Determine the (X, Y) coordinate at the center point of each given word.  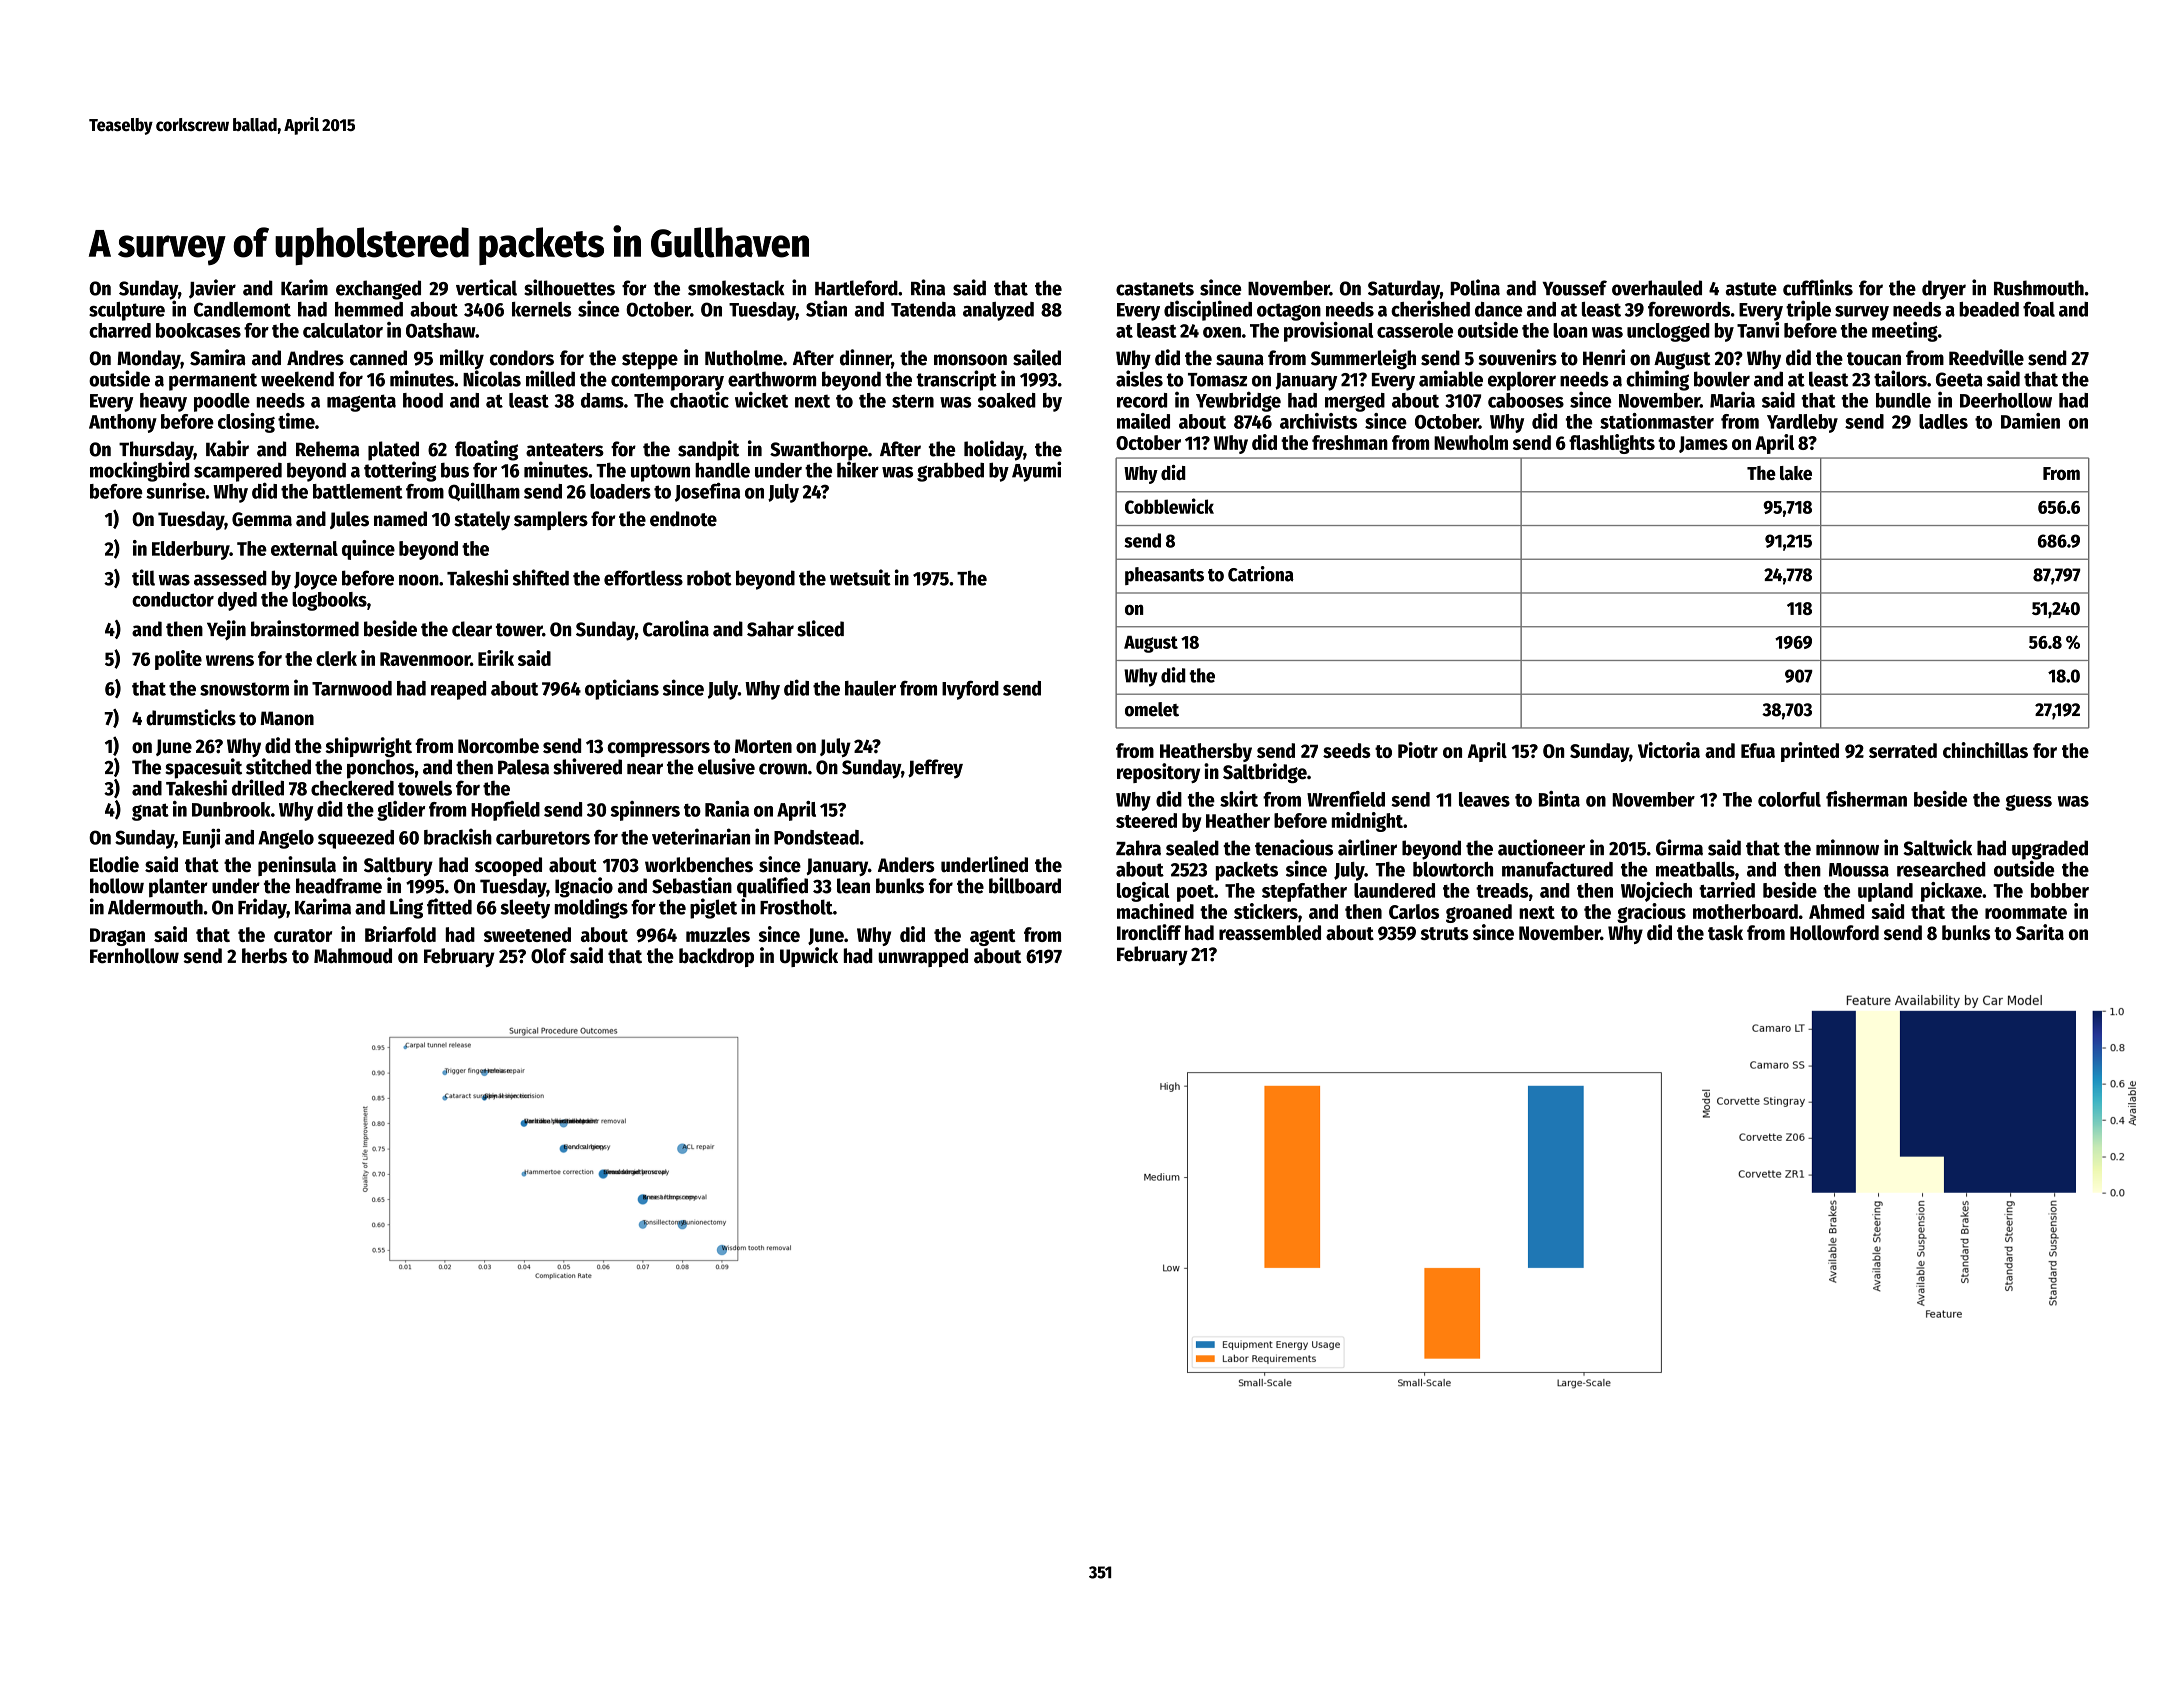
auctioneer (1541, 847)
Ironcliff (1149, 932)
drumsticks (191, 717)
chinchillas (1985, 750)
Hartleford (856, 288)
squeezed (356, 839)
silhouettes (569, 287)
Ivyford (970, 690)
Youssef (1575, 288)
